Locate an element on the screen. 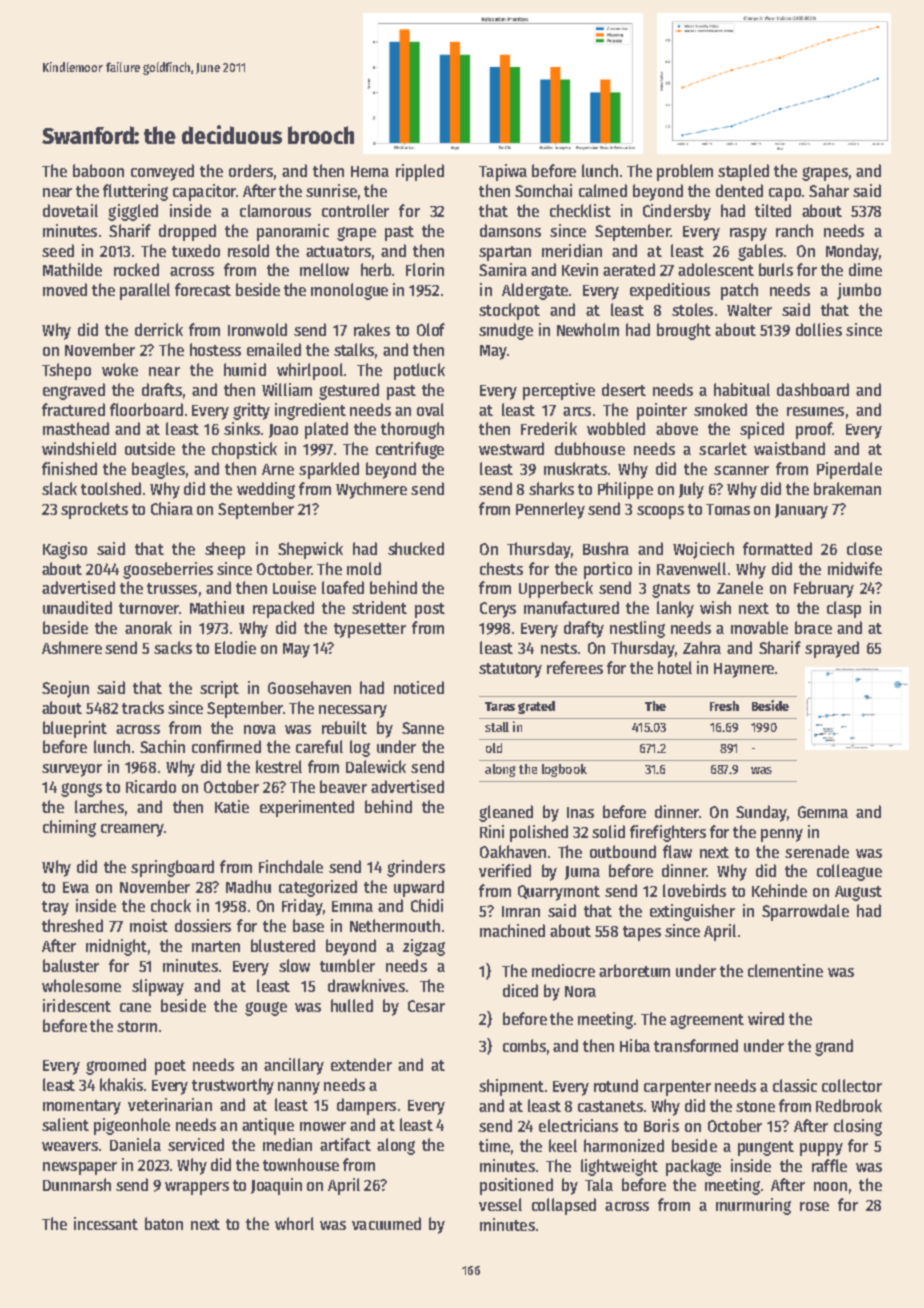 The width and height of the screenshot is (924, 1308). whorl is located at coordinates (294, 1223).
